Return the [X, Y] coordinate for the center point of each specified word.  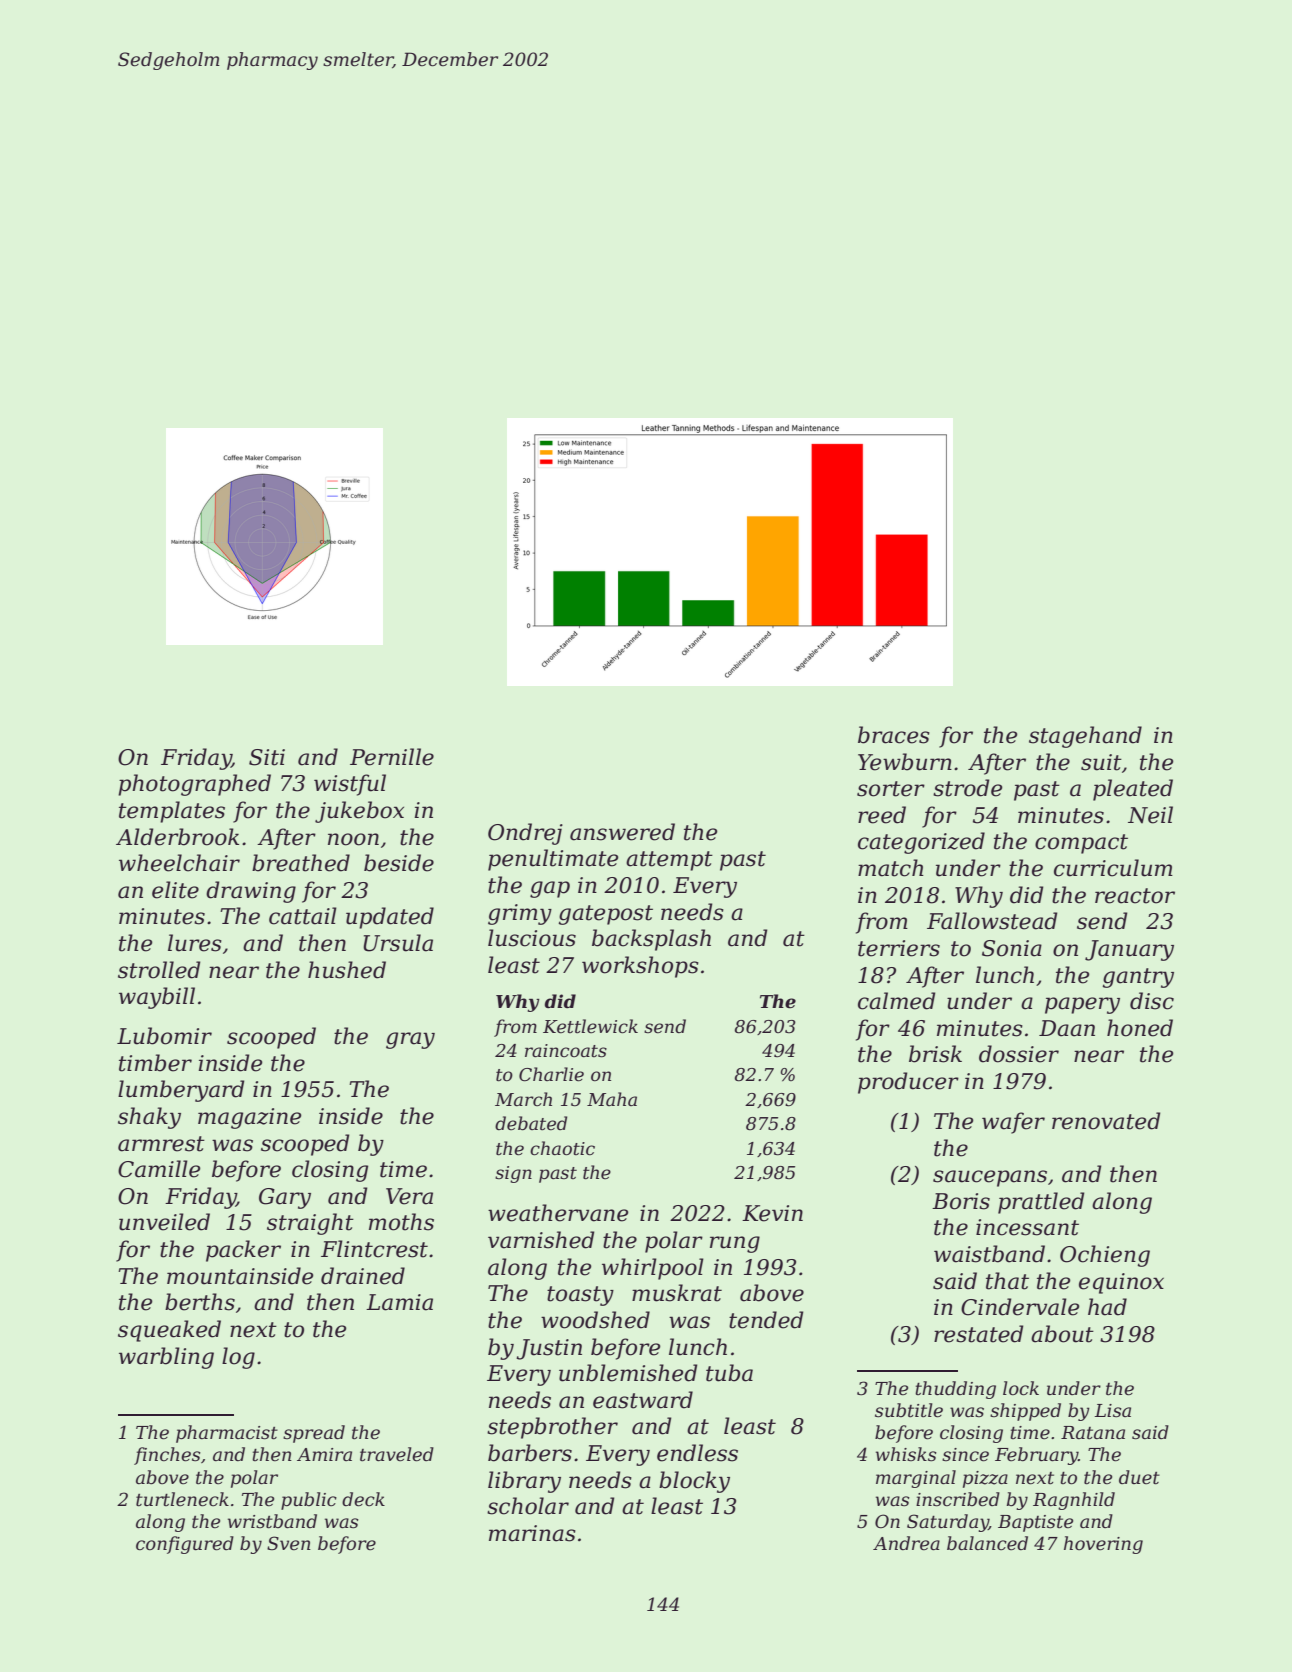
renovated [1106, 1121]
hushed [347, 970]
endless [697, 1453]
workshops [640, 967]
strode [967, 788]
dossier [1019, 1054]
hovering [1103, 1545]
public [309, 1501]
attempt [669, 861]
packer [243, 1251]
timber [155, 1063]
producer [908, 1083]
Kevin [772, 1213]
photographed [194, 785]
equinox [1121, 1283]
